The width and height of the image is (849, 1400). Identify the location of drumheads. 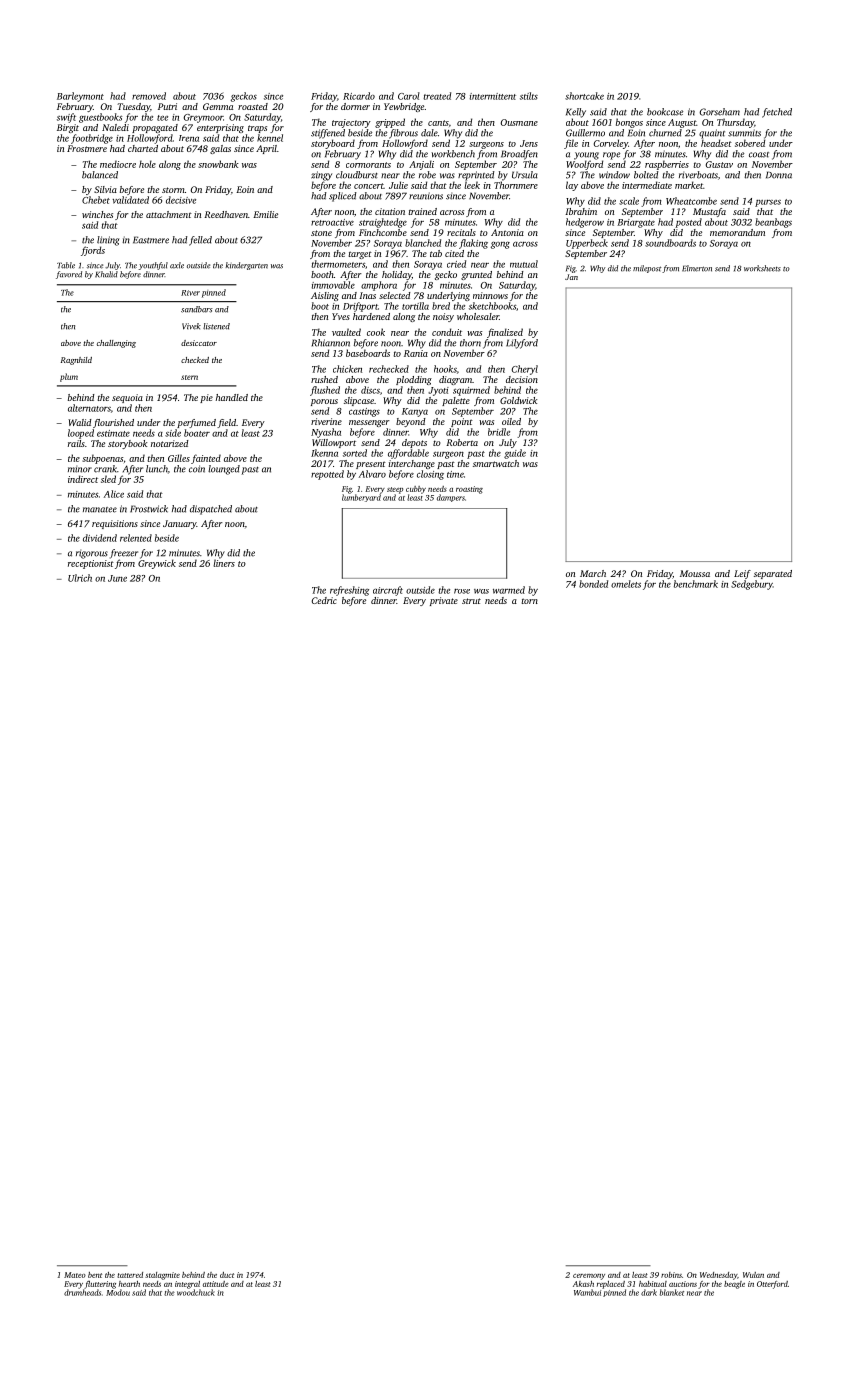
(82, 1292).
